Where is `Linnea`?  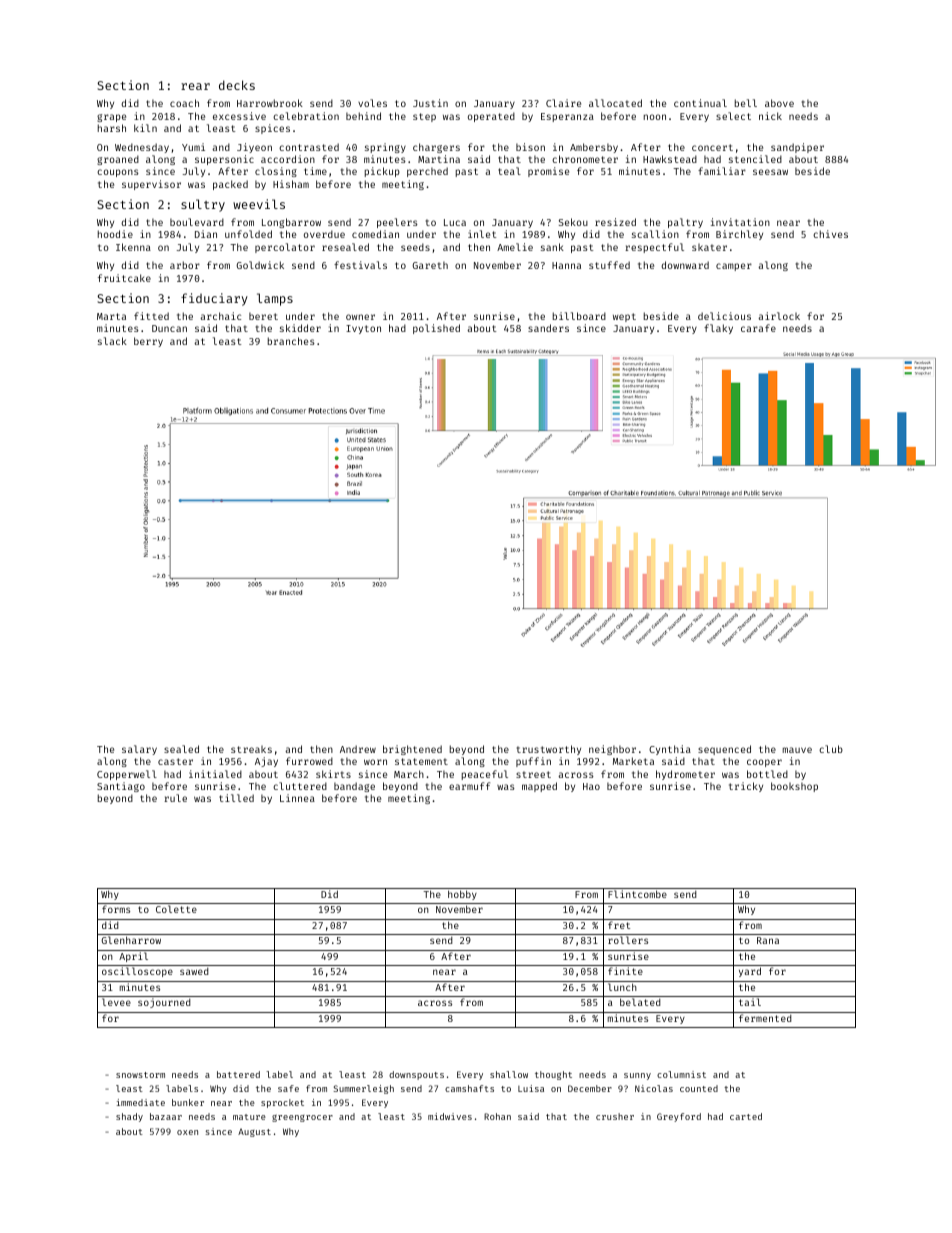 Linnea is located at coordinates (297, 798).
